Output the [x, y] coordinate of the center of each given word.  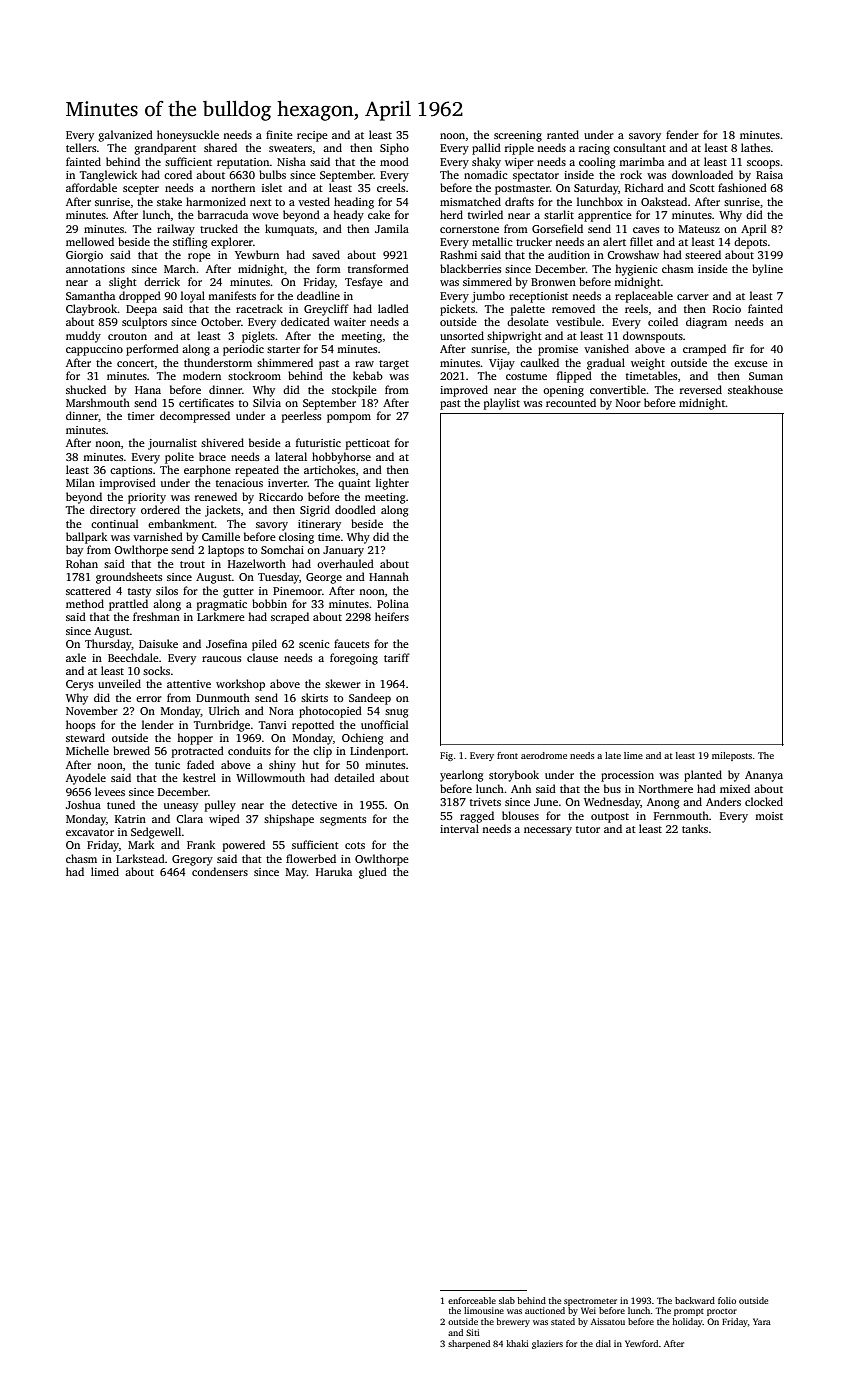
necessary [548, 831]
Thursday [108, 645]
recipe [312, 136]
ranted [563, 134]
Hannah [389, 576]
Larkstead [140, 858]
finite [279, 134]
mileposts [732, 756]
